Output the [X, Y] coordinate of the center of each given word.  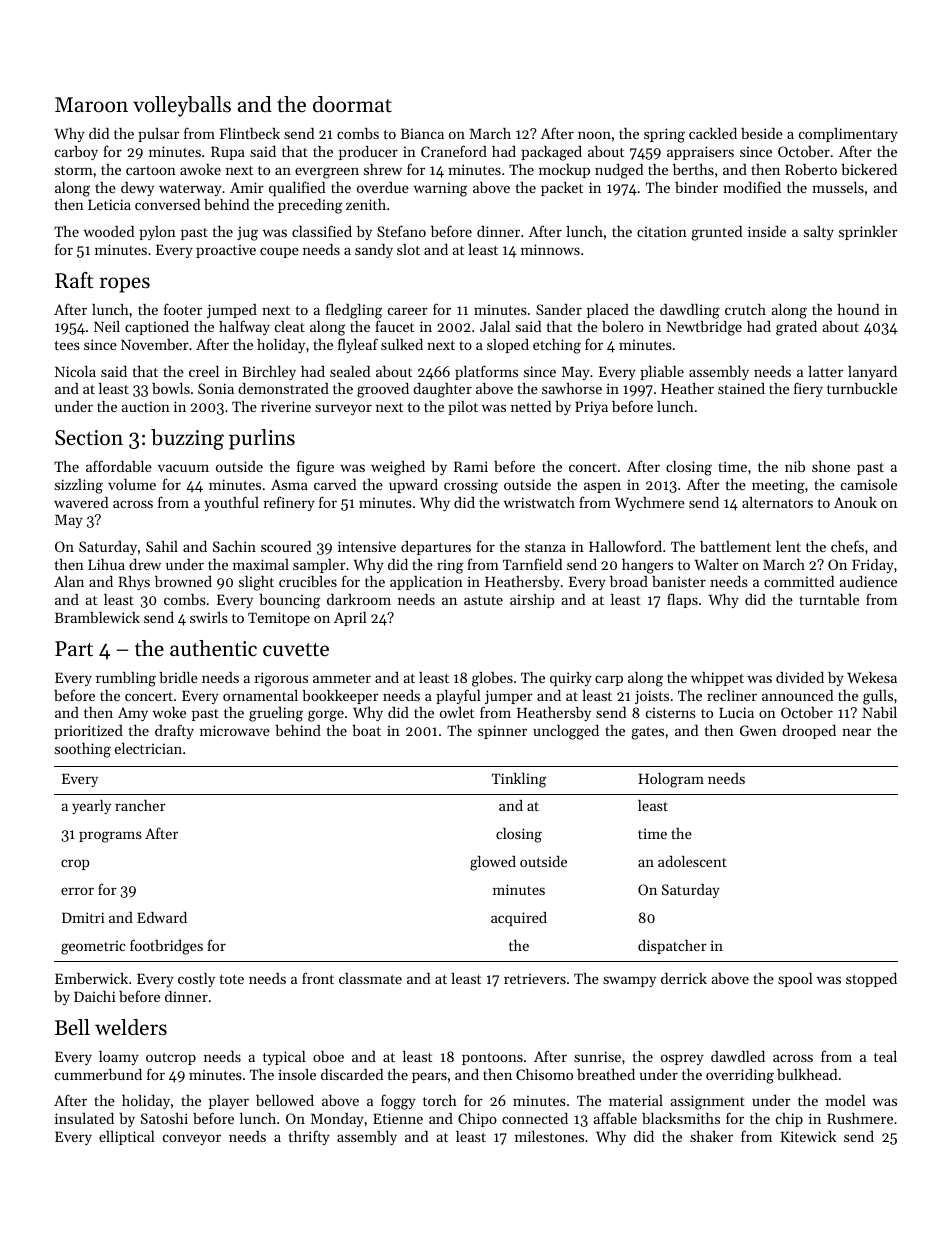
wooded [109, 231]
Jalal [495, 326]
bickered [869, 169]
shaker [711, 1136]
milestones [549, 1136]
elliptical [127, 1138]
